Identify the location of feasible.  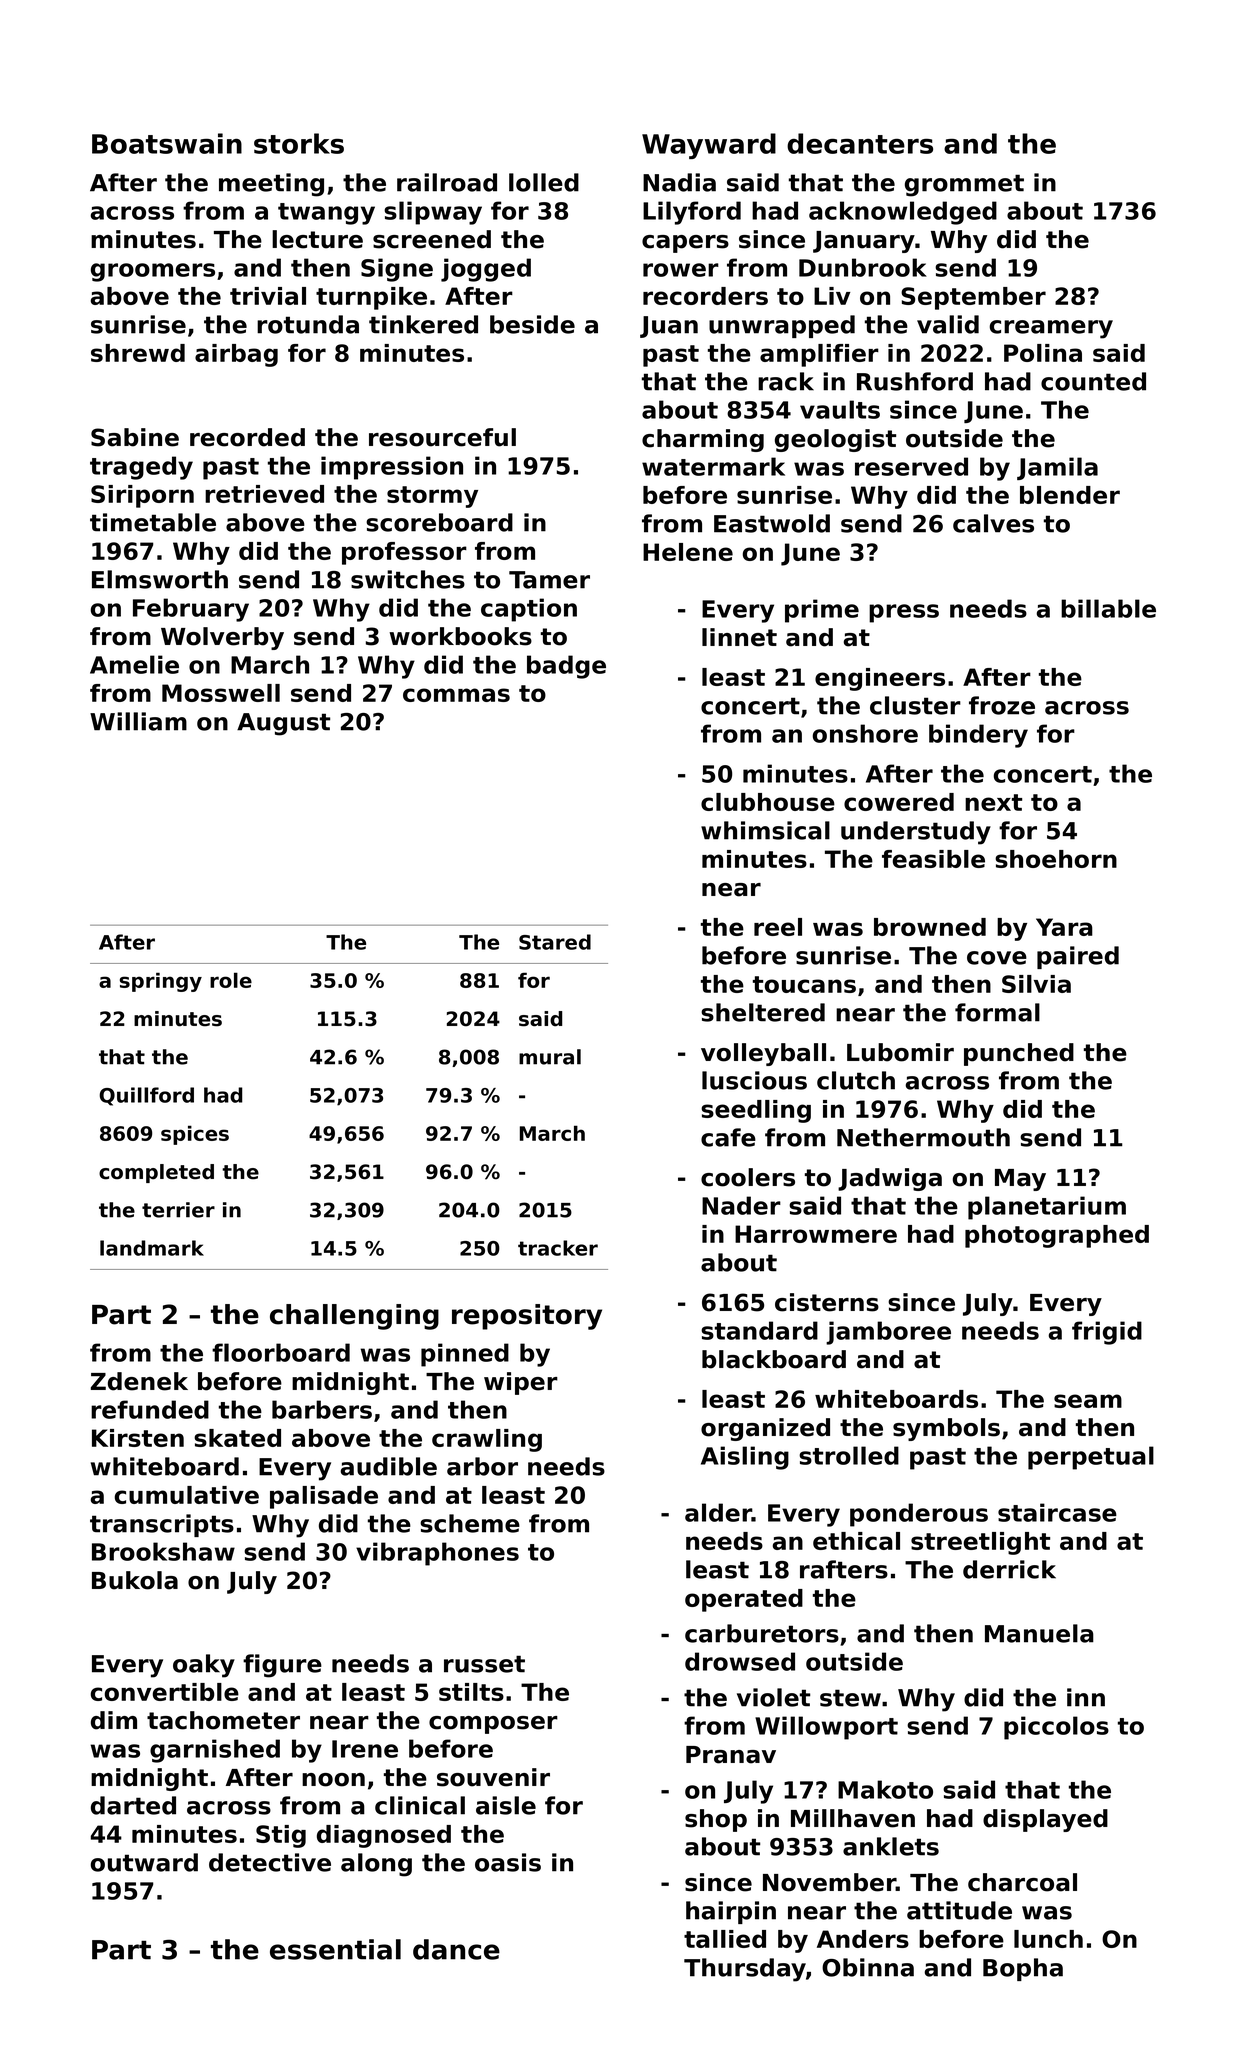
(933, 859).
